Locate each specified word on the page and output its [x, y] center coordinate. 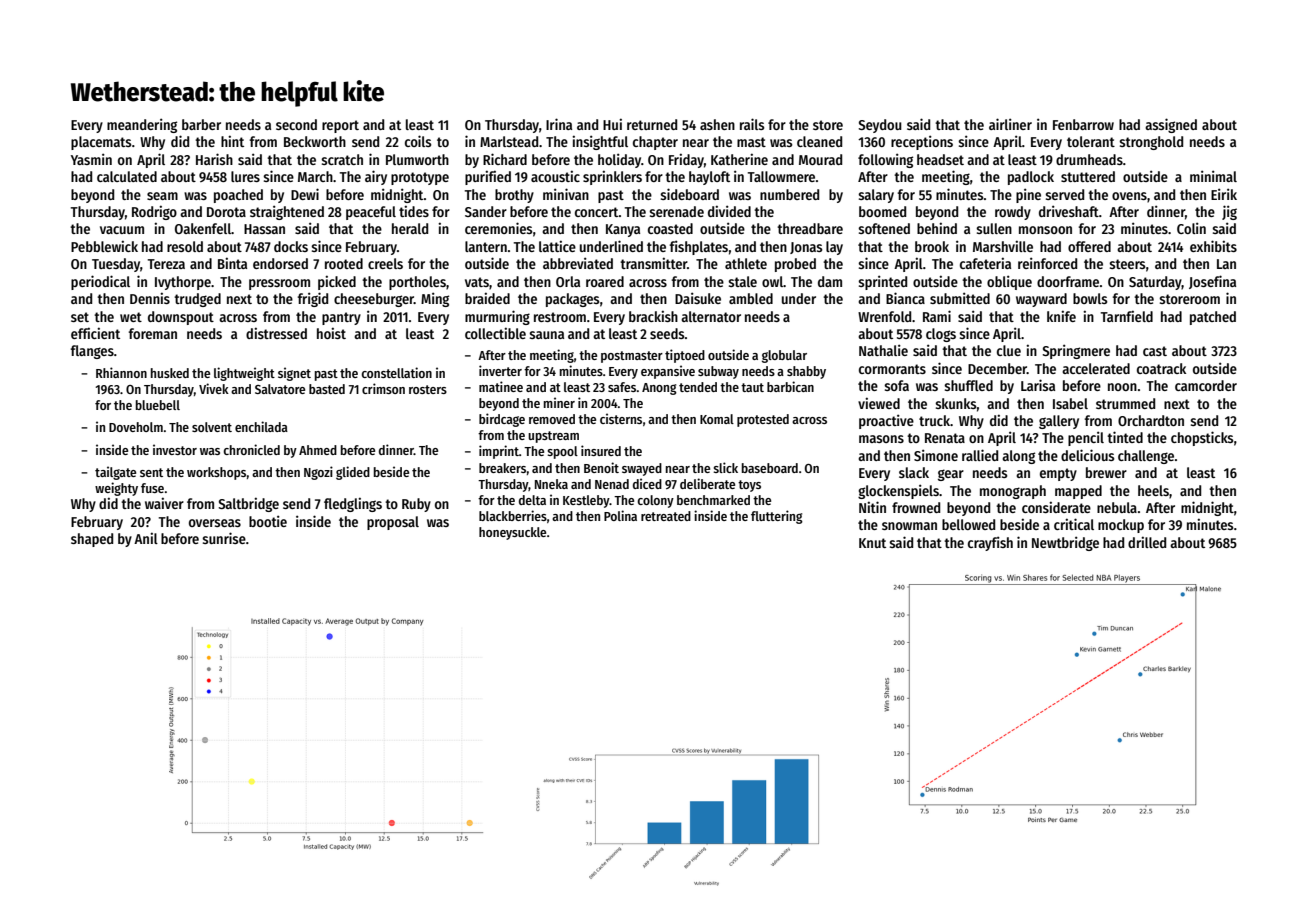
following [885, 160]
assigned [1171, 125]
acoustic [555, 176]
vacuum [122, 230]
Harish [214, 159]
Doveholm [136, 427]
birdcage [502, 420]
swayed [642, 469]
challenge [1146, 457]
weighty [116, 489]
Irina [559, 124]
